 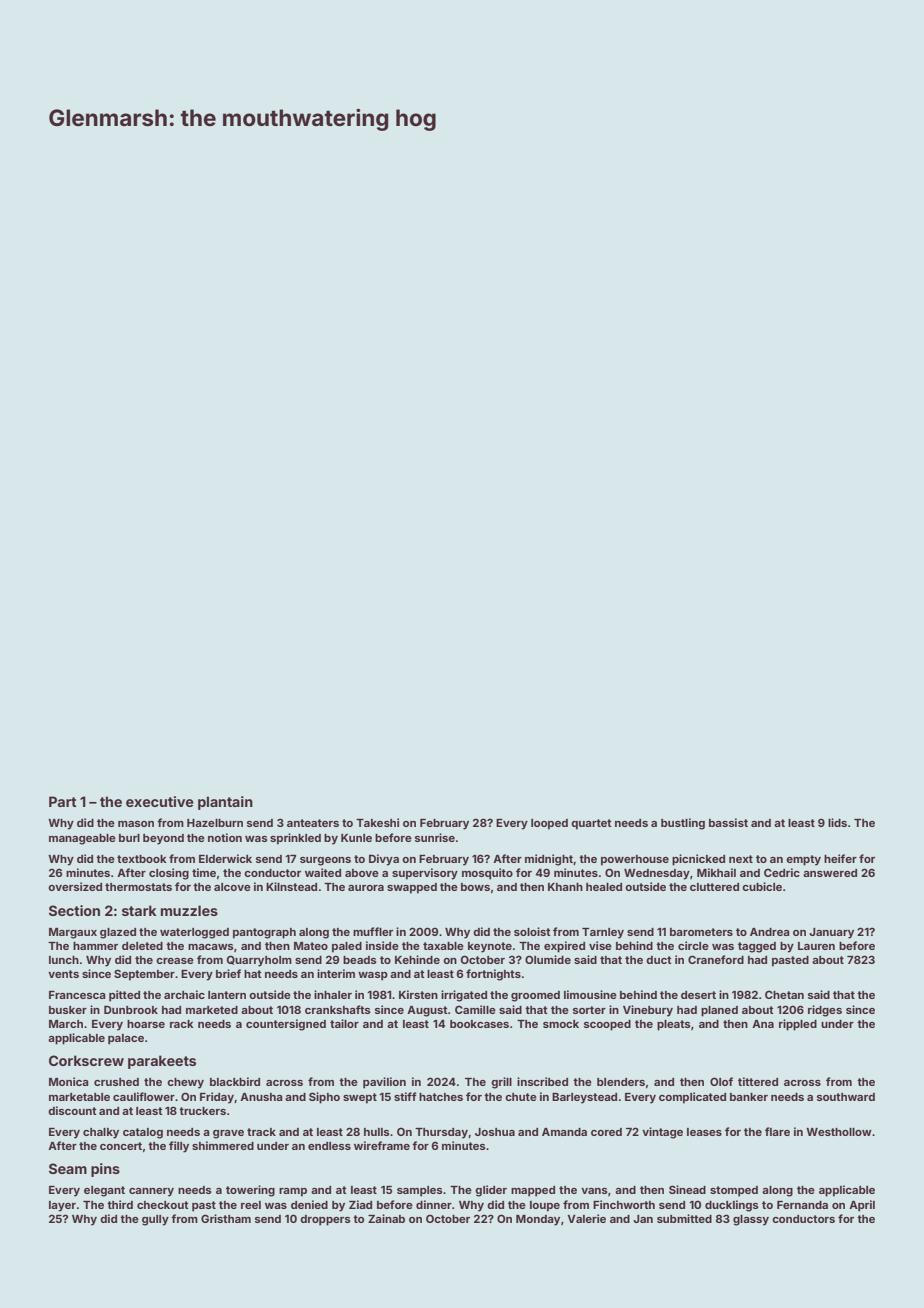 What do you see at coordinates (532, 931) in the page?
I see `soloist` at bounding box center [532, 931].
